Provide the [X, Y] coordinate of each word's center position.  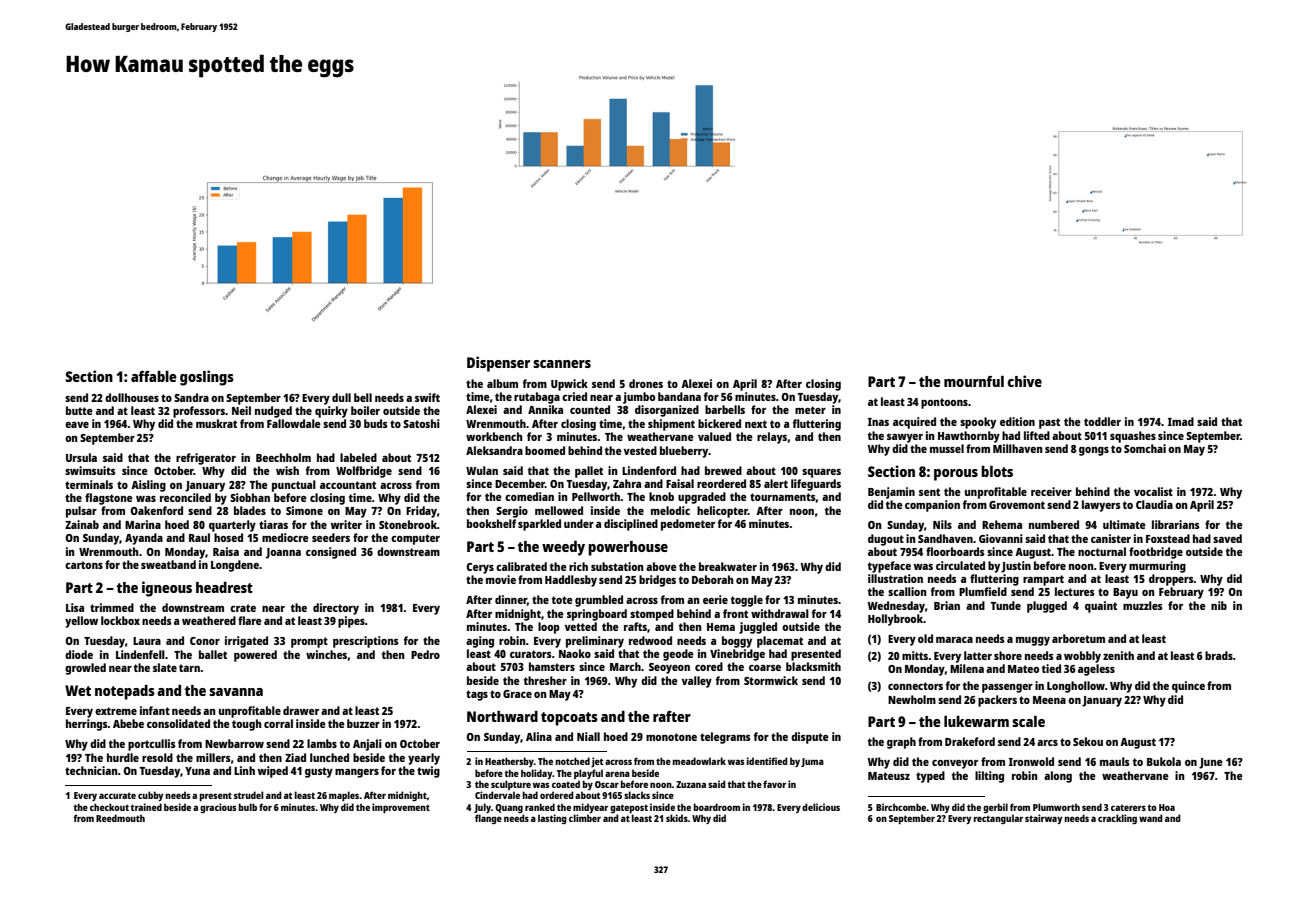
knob [661, 496]
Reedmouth [120, 818]
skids [677, 818]
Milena [967, 668]
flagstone [109, 499]
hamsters [552, 666]
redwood [650, 640]
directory [336, 609]
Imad [1181, 421]
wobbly [1082, 657]
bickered [719, 423]
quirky [331, 412]
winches [326, 654]
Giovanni [1001, 538]
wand [1151, 818]
